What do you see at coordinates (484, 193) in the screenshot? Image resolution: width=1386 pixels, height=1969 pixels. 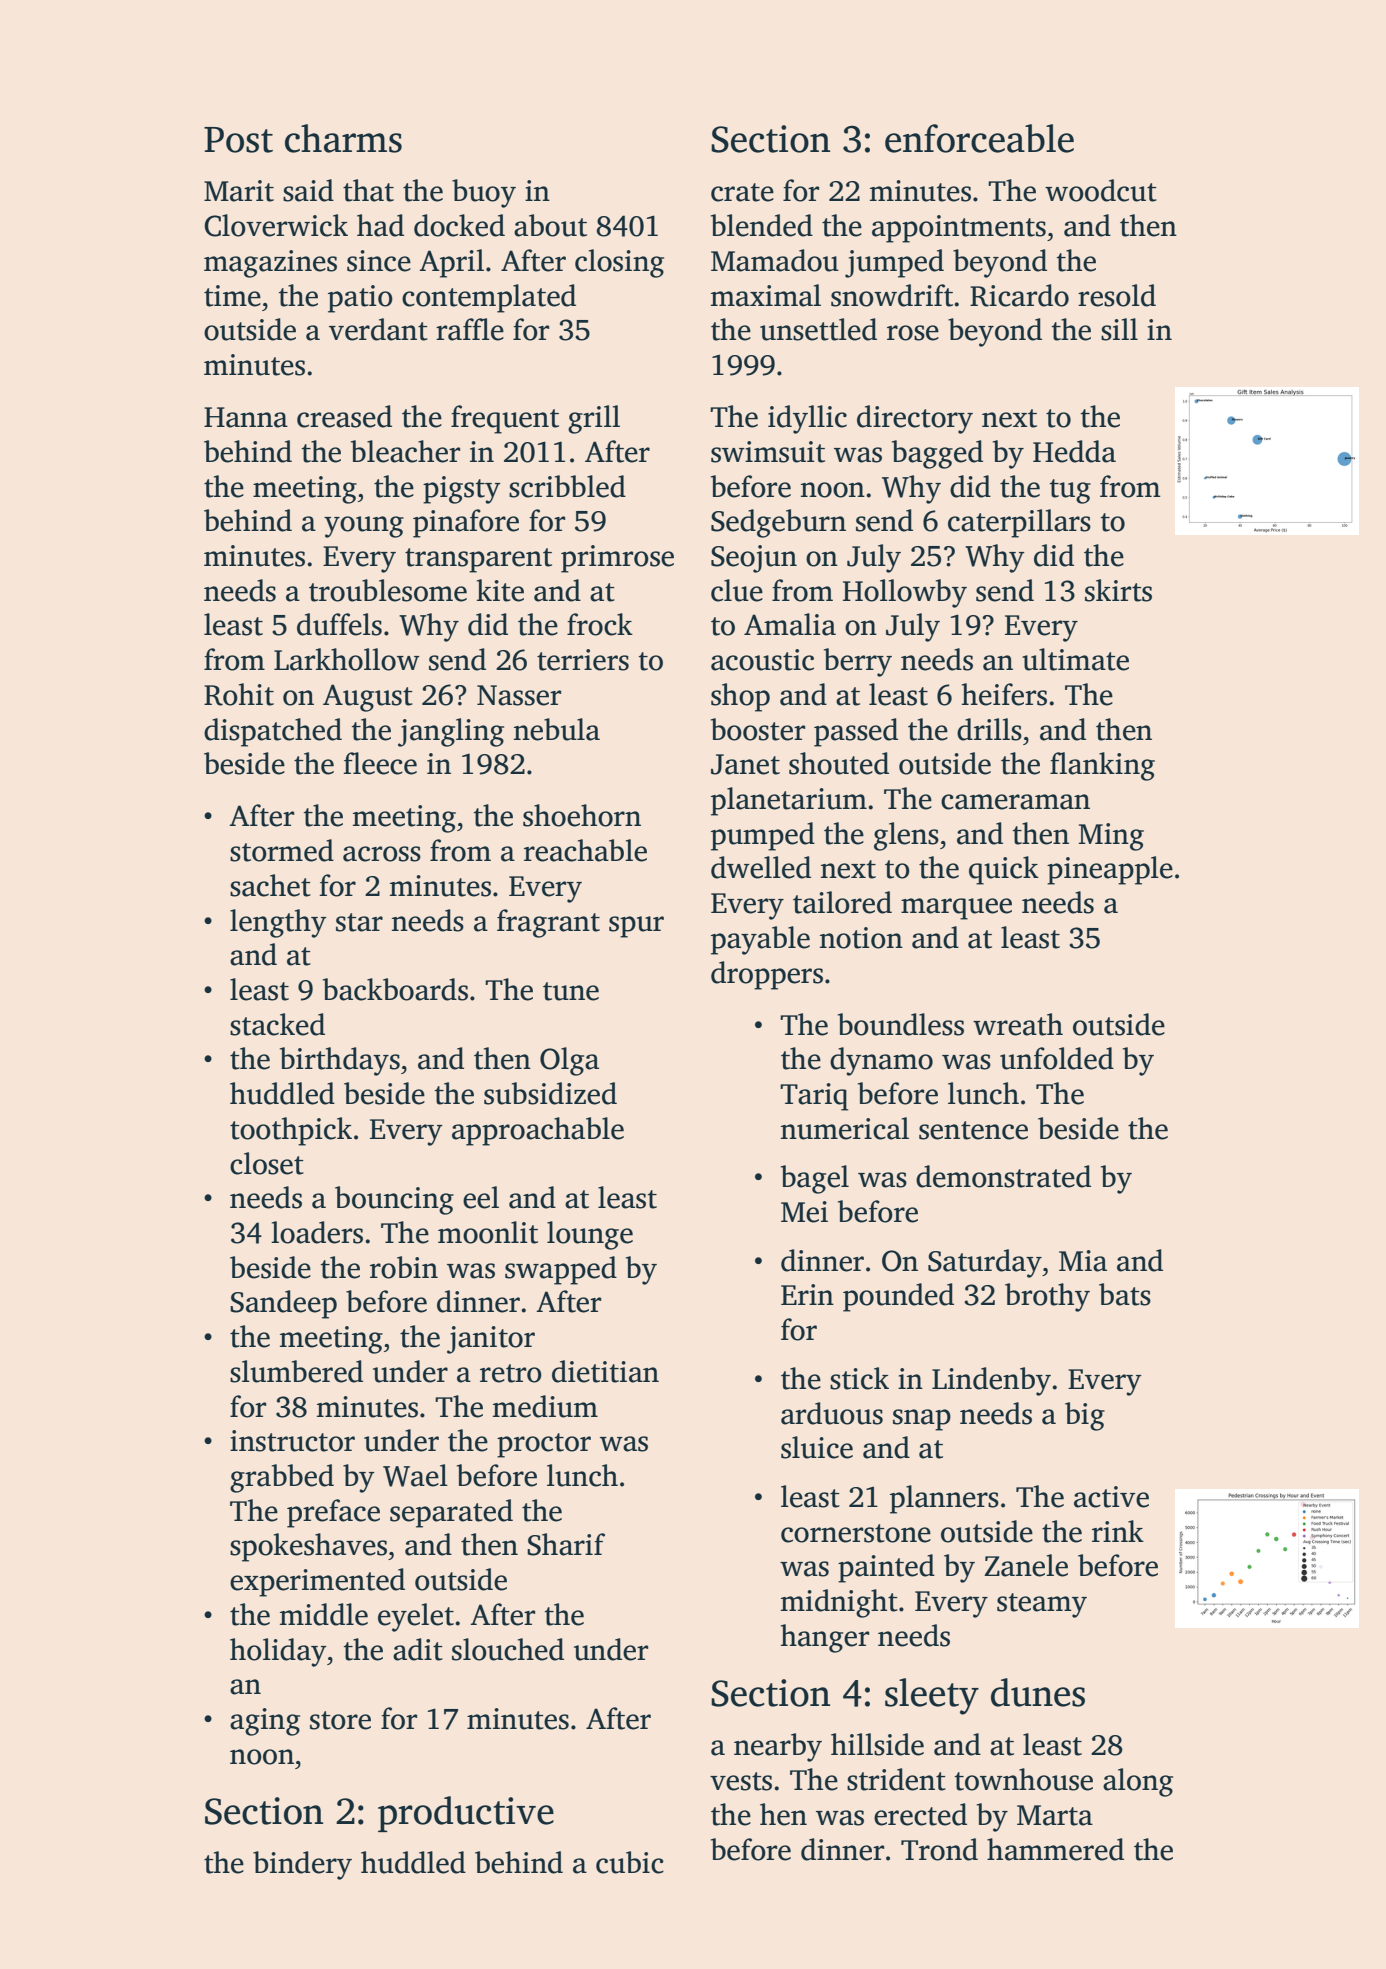 I see `buoy` at bounding box center [484, 193].
